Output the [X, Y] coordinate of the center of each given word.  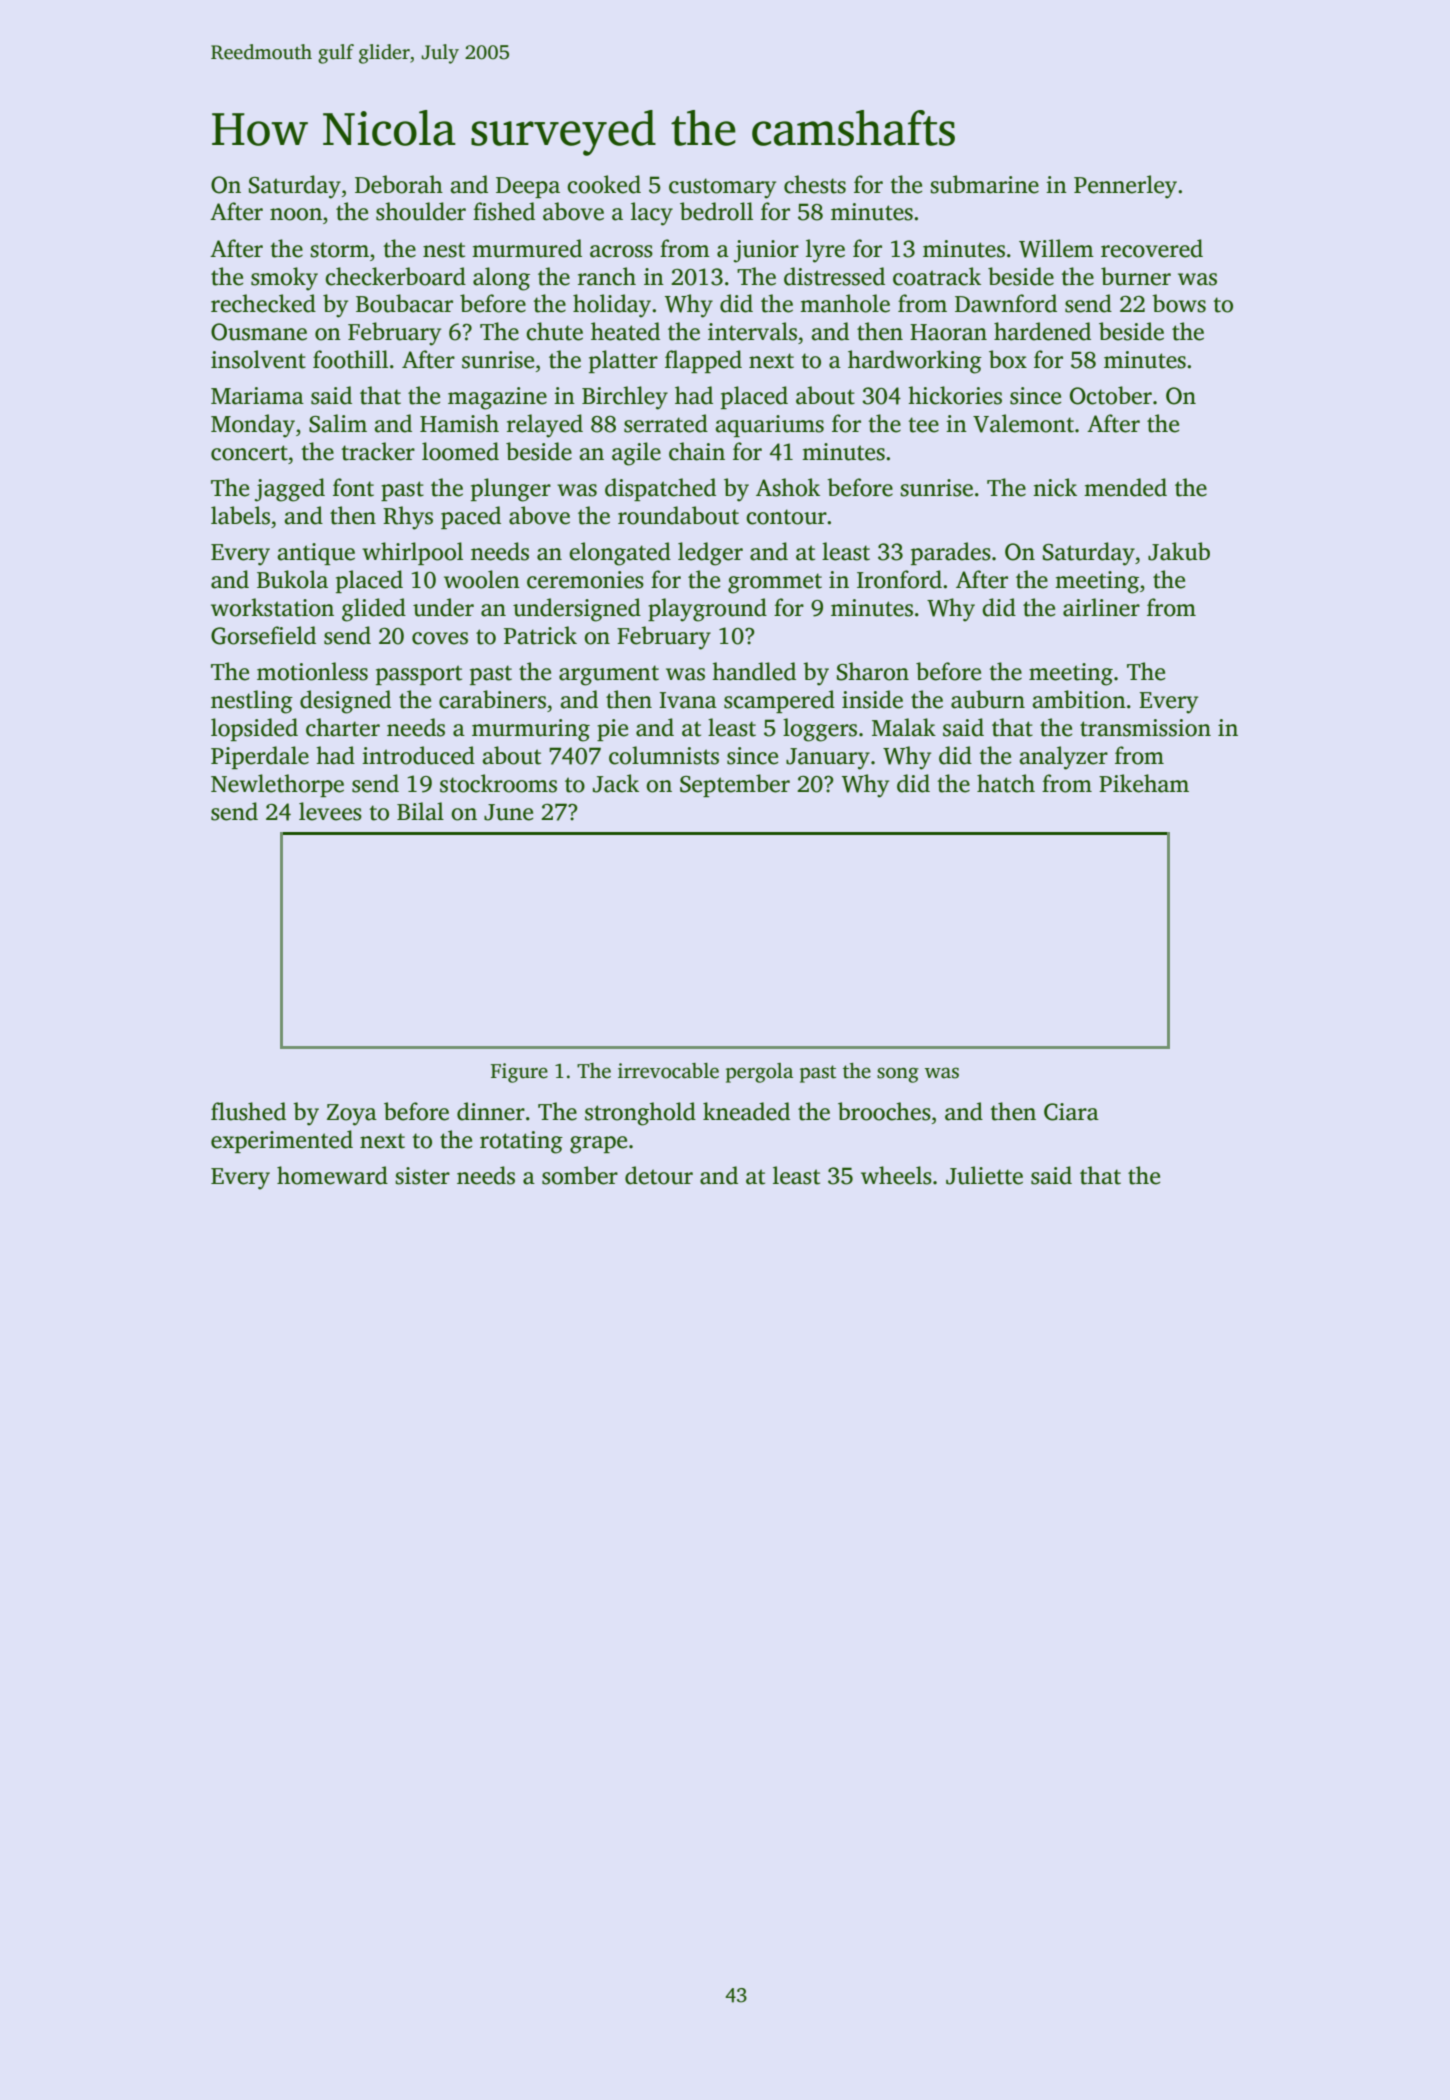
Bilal [420, 811]
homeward [332, 1175]
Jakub [1179, 551]
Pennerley [1125, 187]
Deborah [399, 184]
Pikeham [1144, 783]
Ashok [788, 487]
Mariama [257, 396]
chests [815, 184]
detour [659, 1175]
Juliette [984, 1175]
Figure [519, 1073]
